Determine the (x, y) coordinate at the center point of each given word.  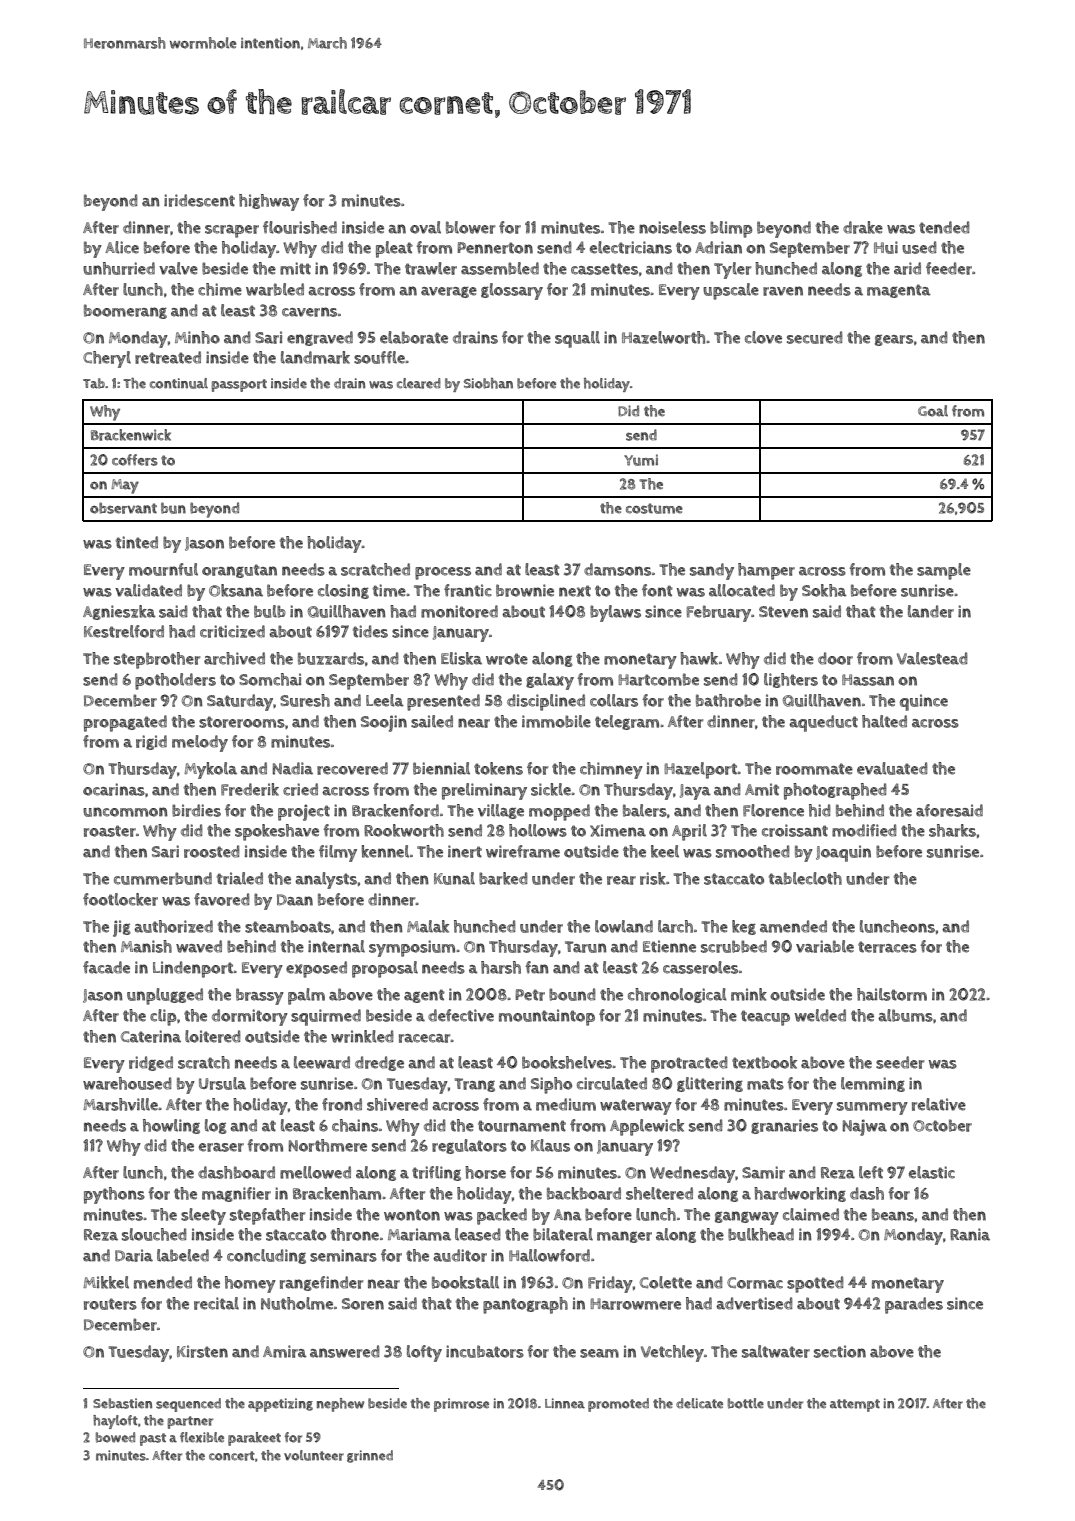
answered (345, 1351)
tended (944, 227)
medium (566, 1104)
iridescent (199, 200)
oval (425, 227)
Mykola (210, 770)
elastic (932, 1172)
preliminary (484, 791)
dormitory (250, 1017)
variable (825, 946)
